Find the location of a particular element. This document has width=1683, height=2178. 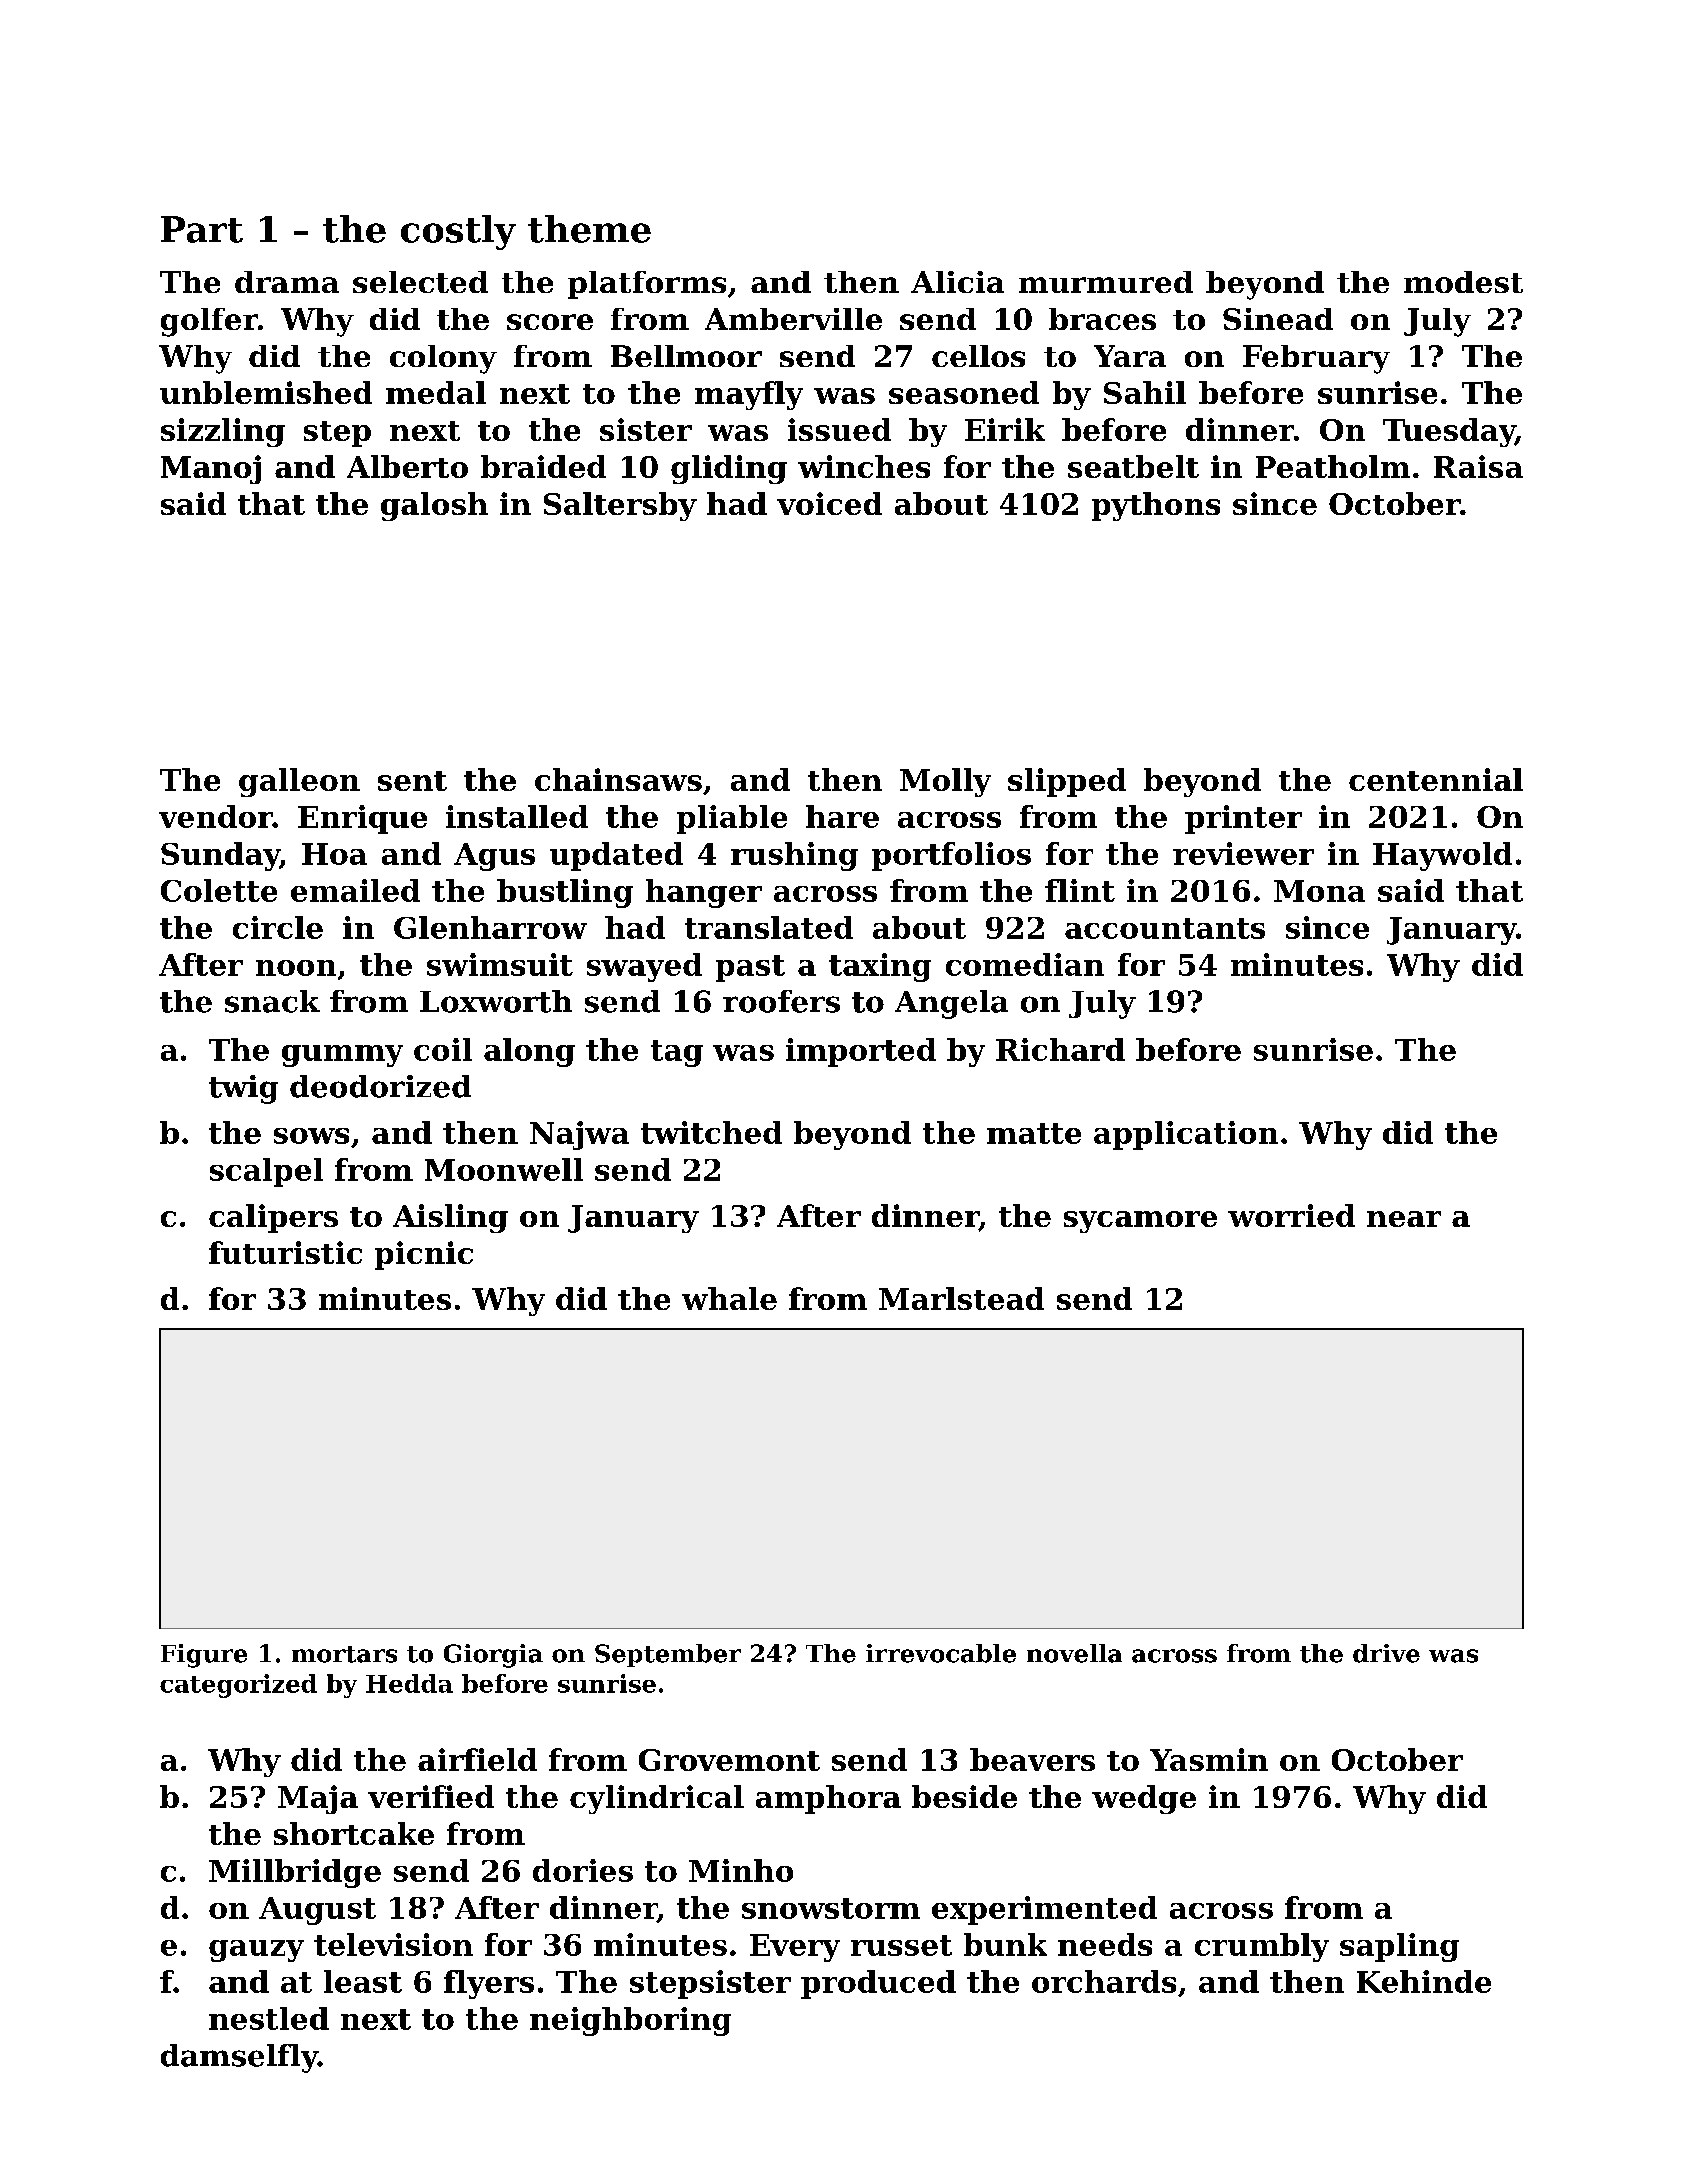

imported is located at coordinates (861, 1052).
